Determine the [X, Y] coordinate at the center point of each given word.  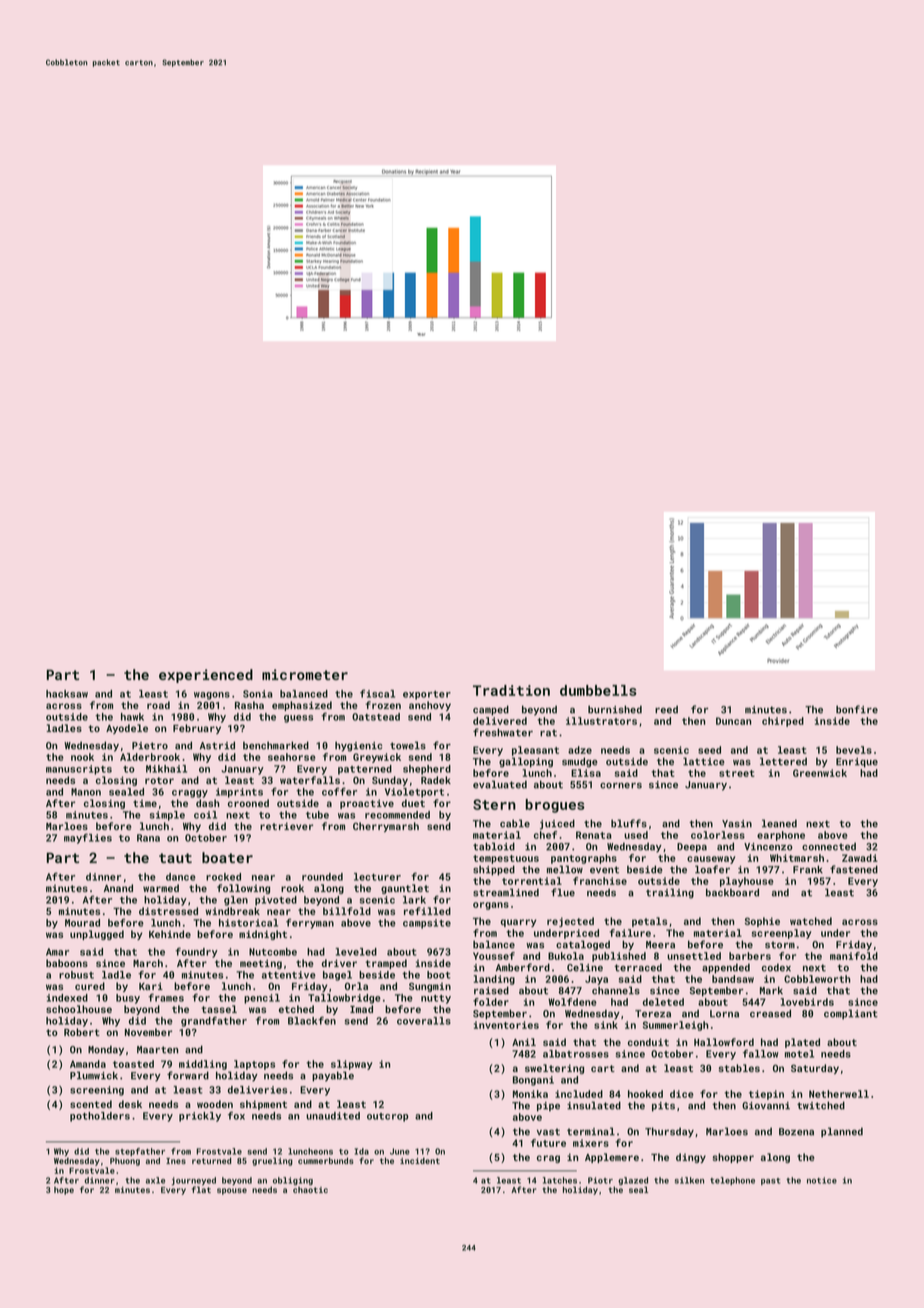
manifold [854, 956]
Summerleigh [676, 1026]
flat [201, 1189]
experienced [206, 676]
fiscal [377, 693]
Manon [86, 792]
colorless [718, 835]
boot [439, 975]
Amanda [88, 1064]
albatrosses [576, 1054]
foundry [196, 952]
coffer [339, 791]
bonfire [857, 709]
